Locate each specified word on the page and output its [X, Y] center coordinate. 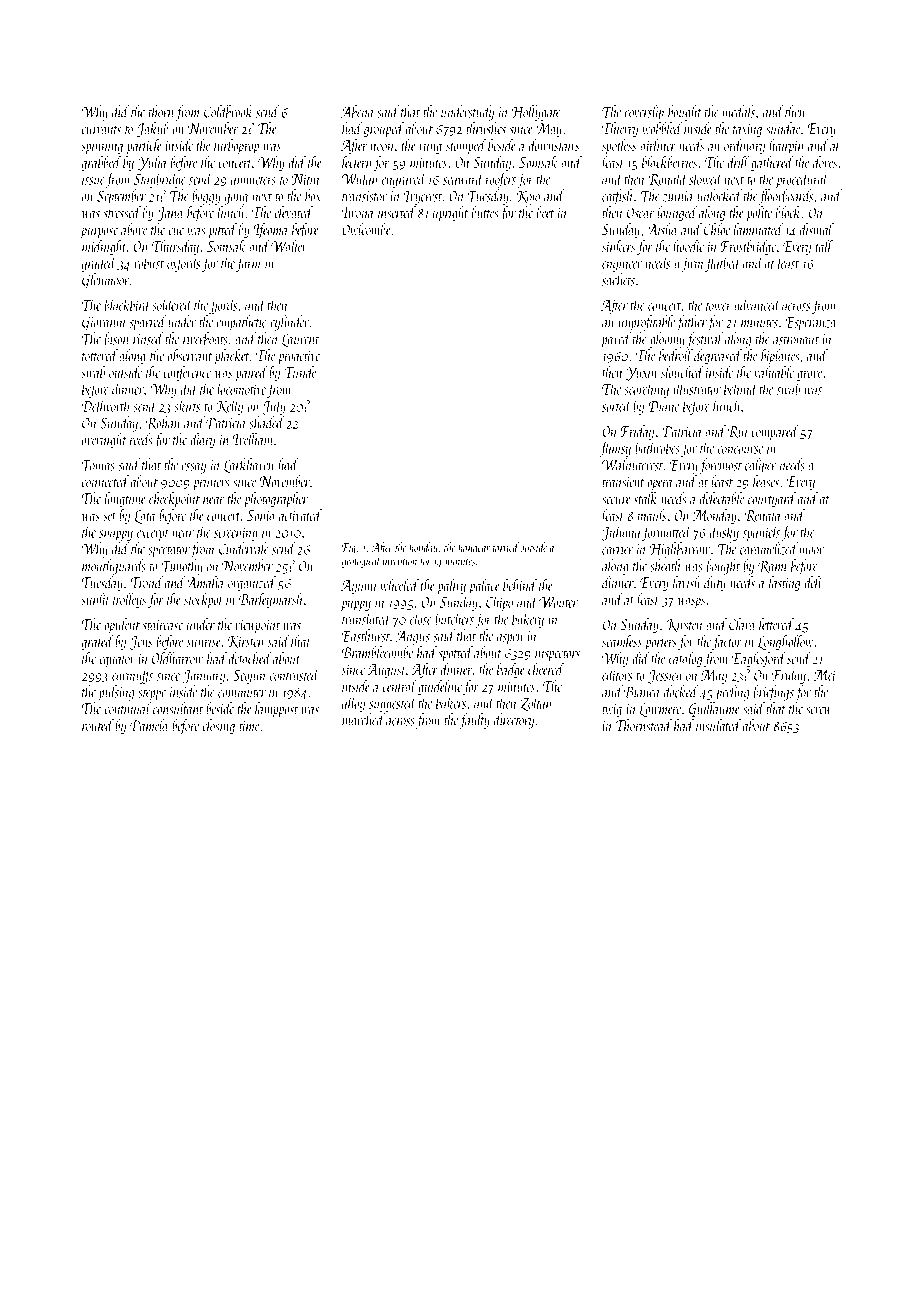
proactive [299, 358]
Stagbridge [160, 180]
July [274, 407]
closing [218, 727]
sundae [783, 128]
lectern [357, 162]
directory [514, 721]
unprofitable [647, 323]
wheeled [400, 585]
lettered [776, 624]
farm [248, 264]
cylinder [289, 323]
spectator [169, 552]
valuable [774, 372]
